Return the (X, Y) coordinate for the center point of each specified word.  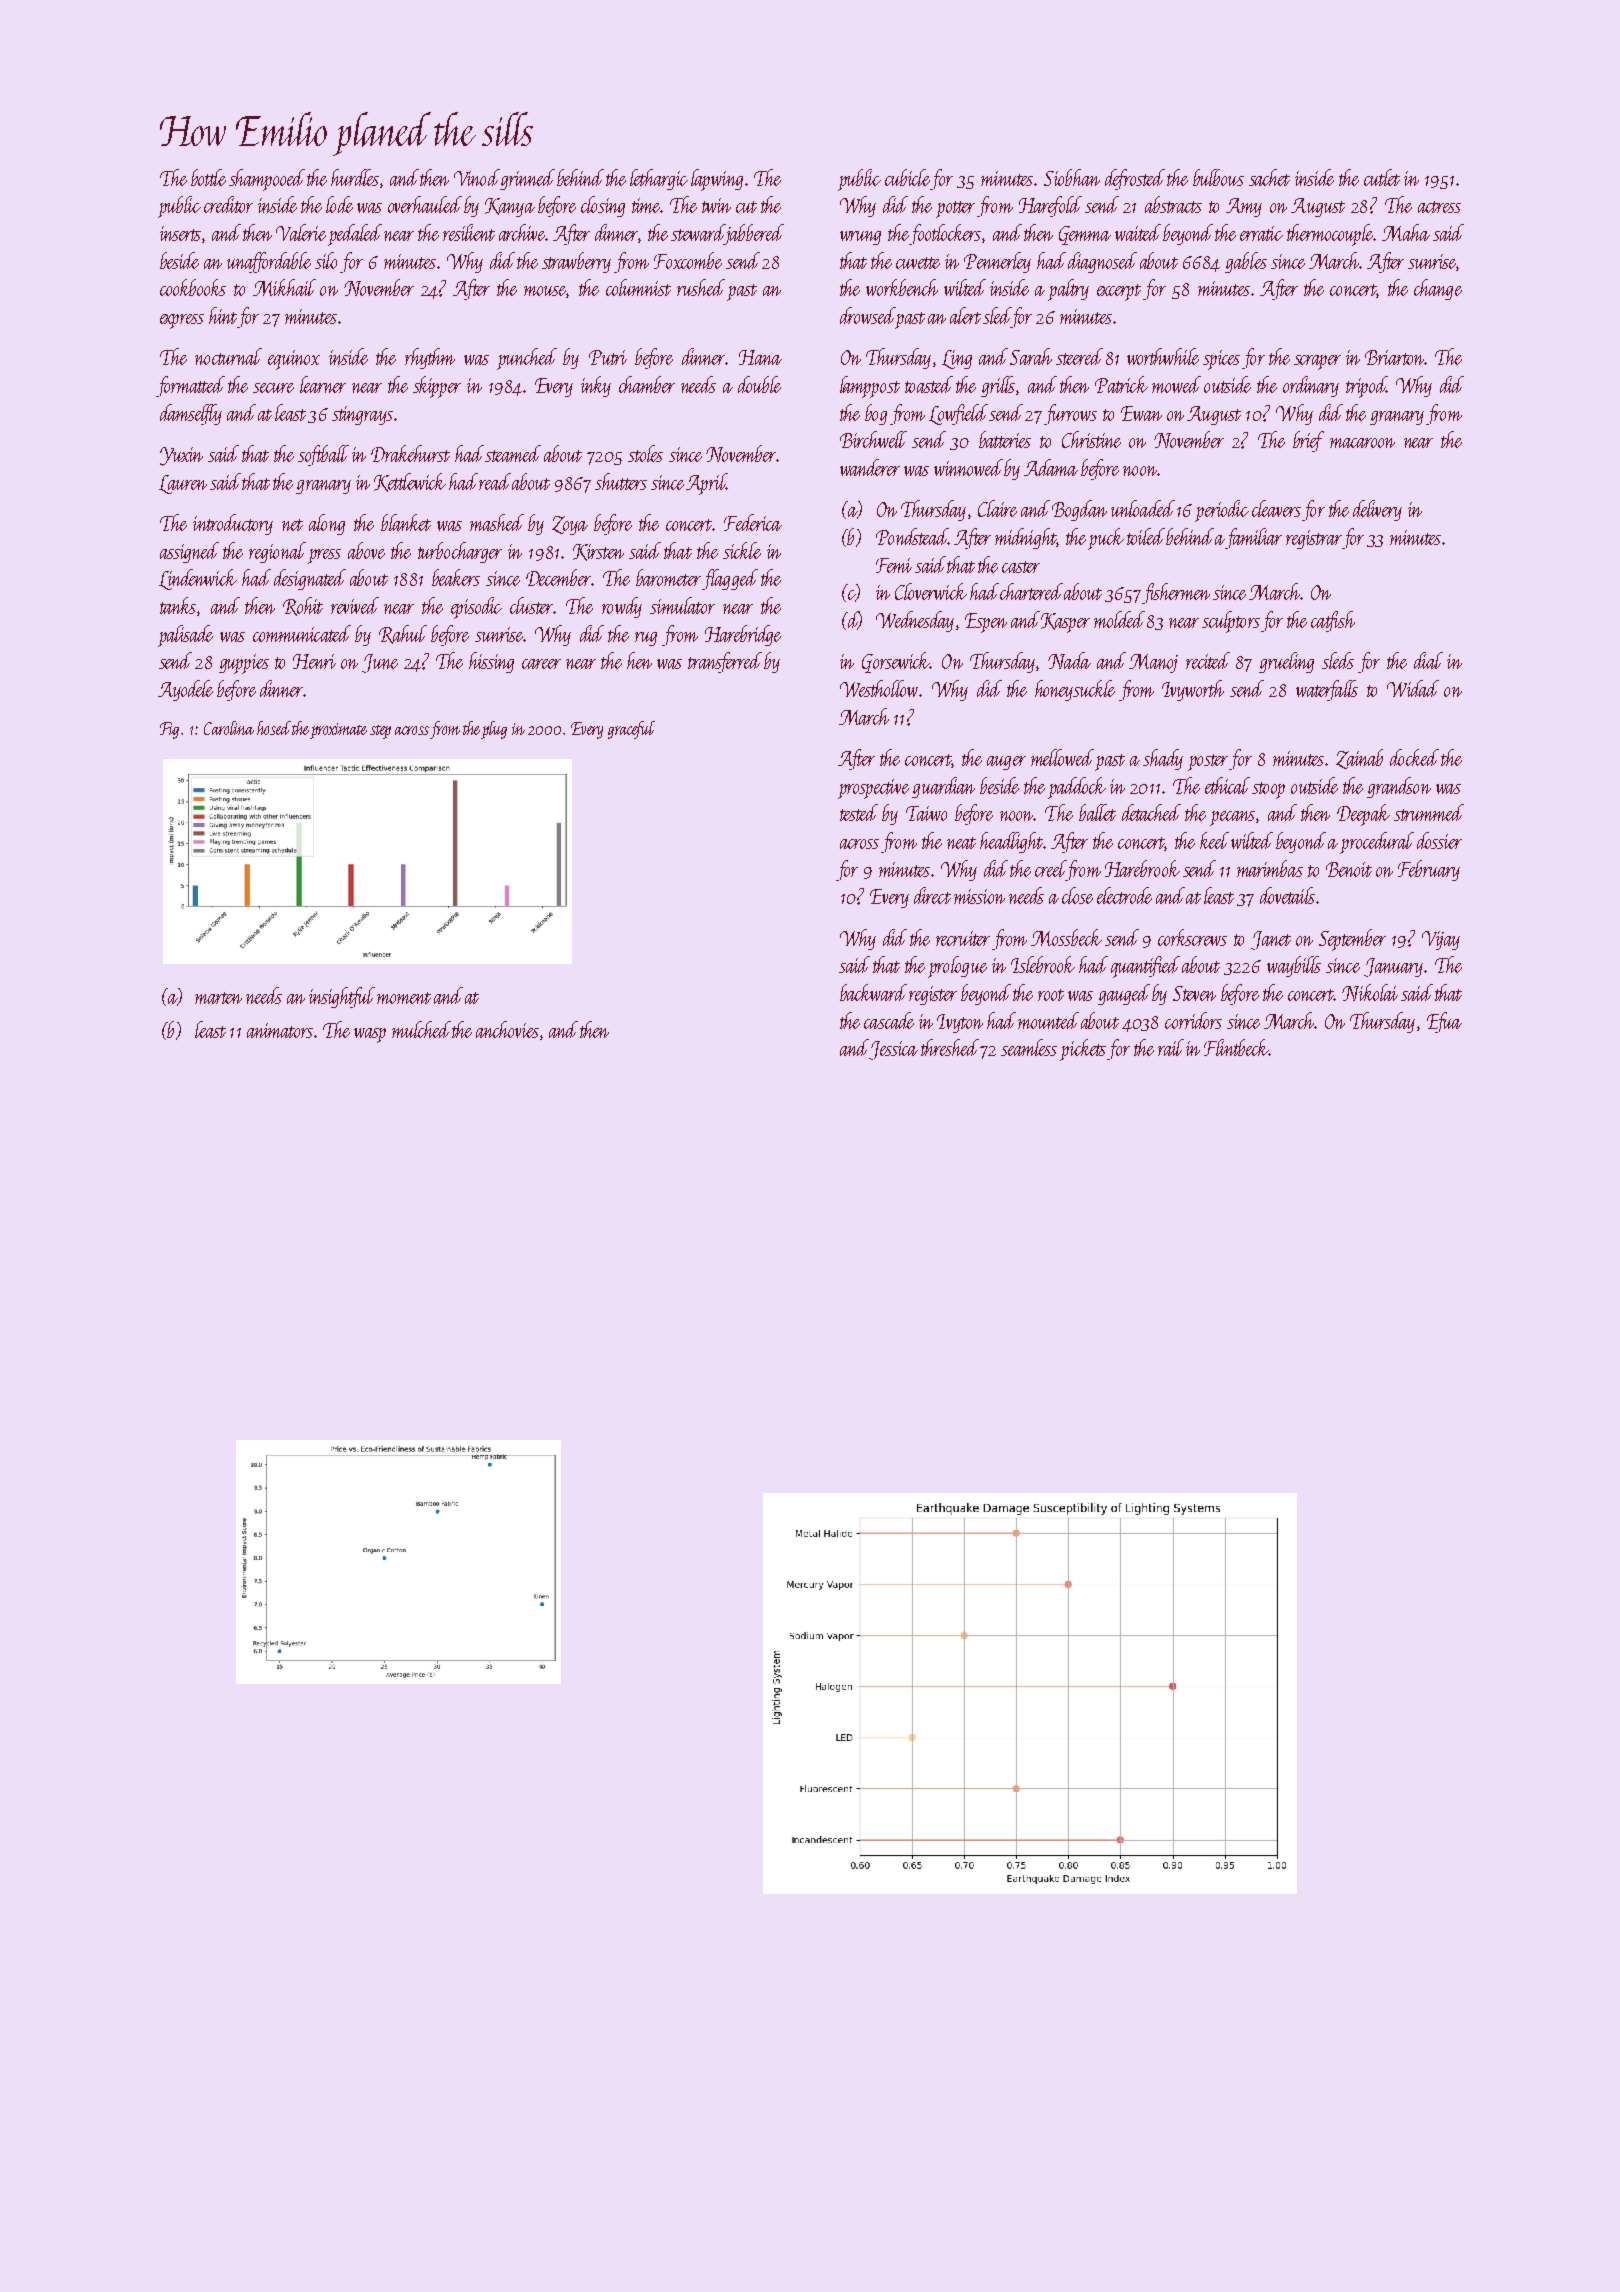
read (495, 481)
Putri (608, 357)
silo (326, 260)
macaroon (1362, 443)
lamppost (870, 387)
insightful (342, 997)
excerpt (1119, 292)
